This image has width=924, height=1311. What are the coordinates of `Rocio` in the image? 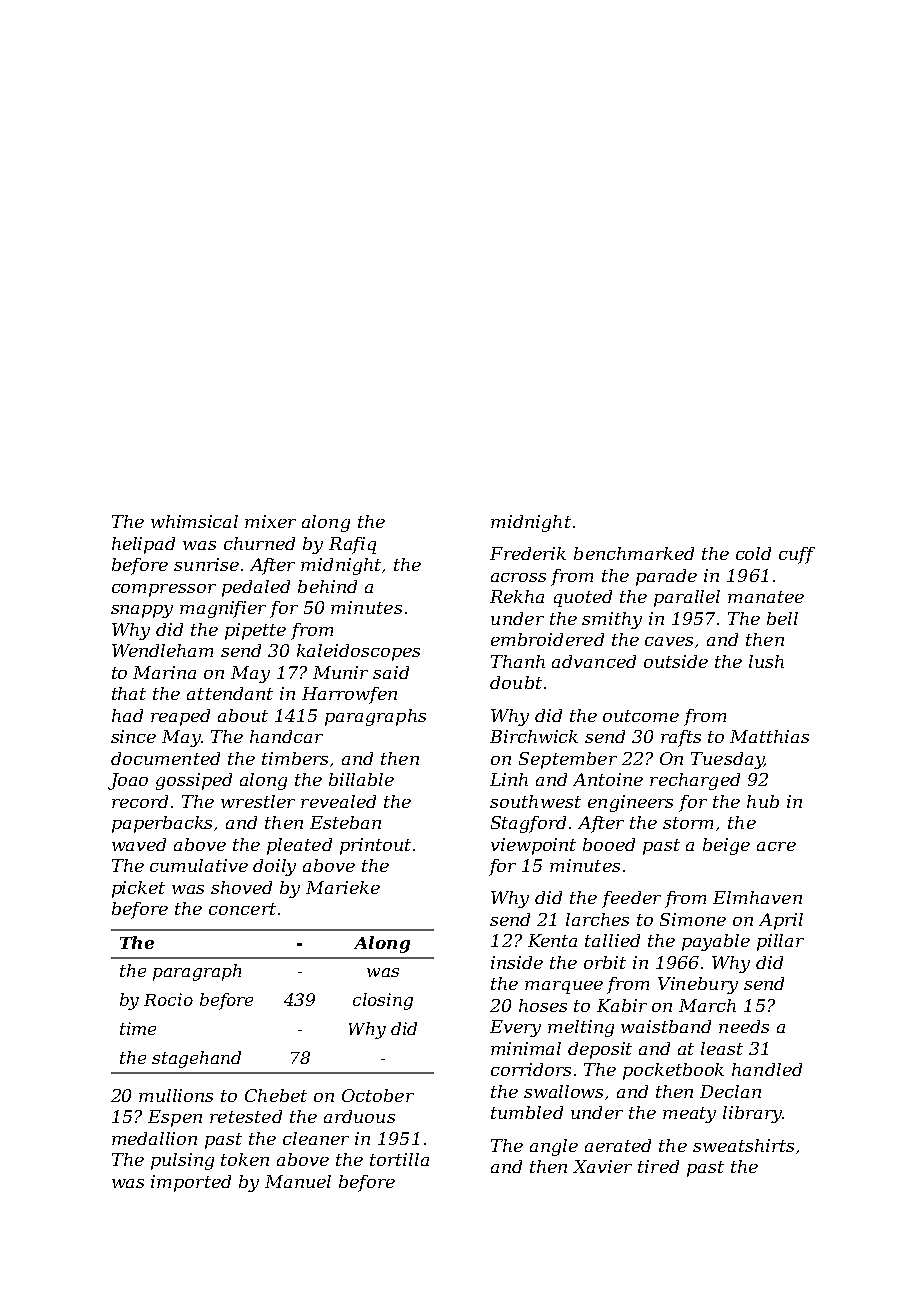 It's located at (168, 999).
